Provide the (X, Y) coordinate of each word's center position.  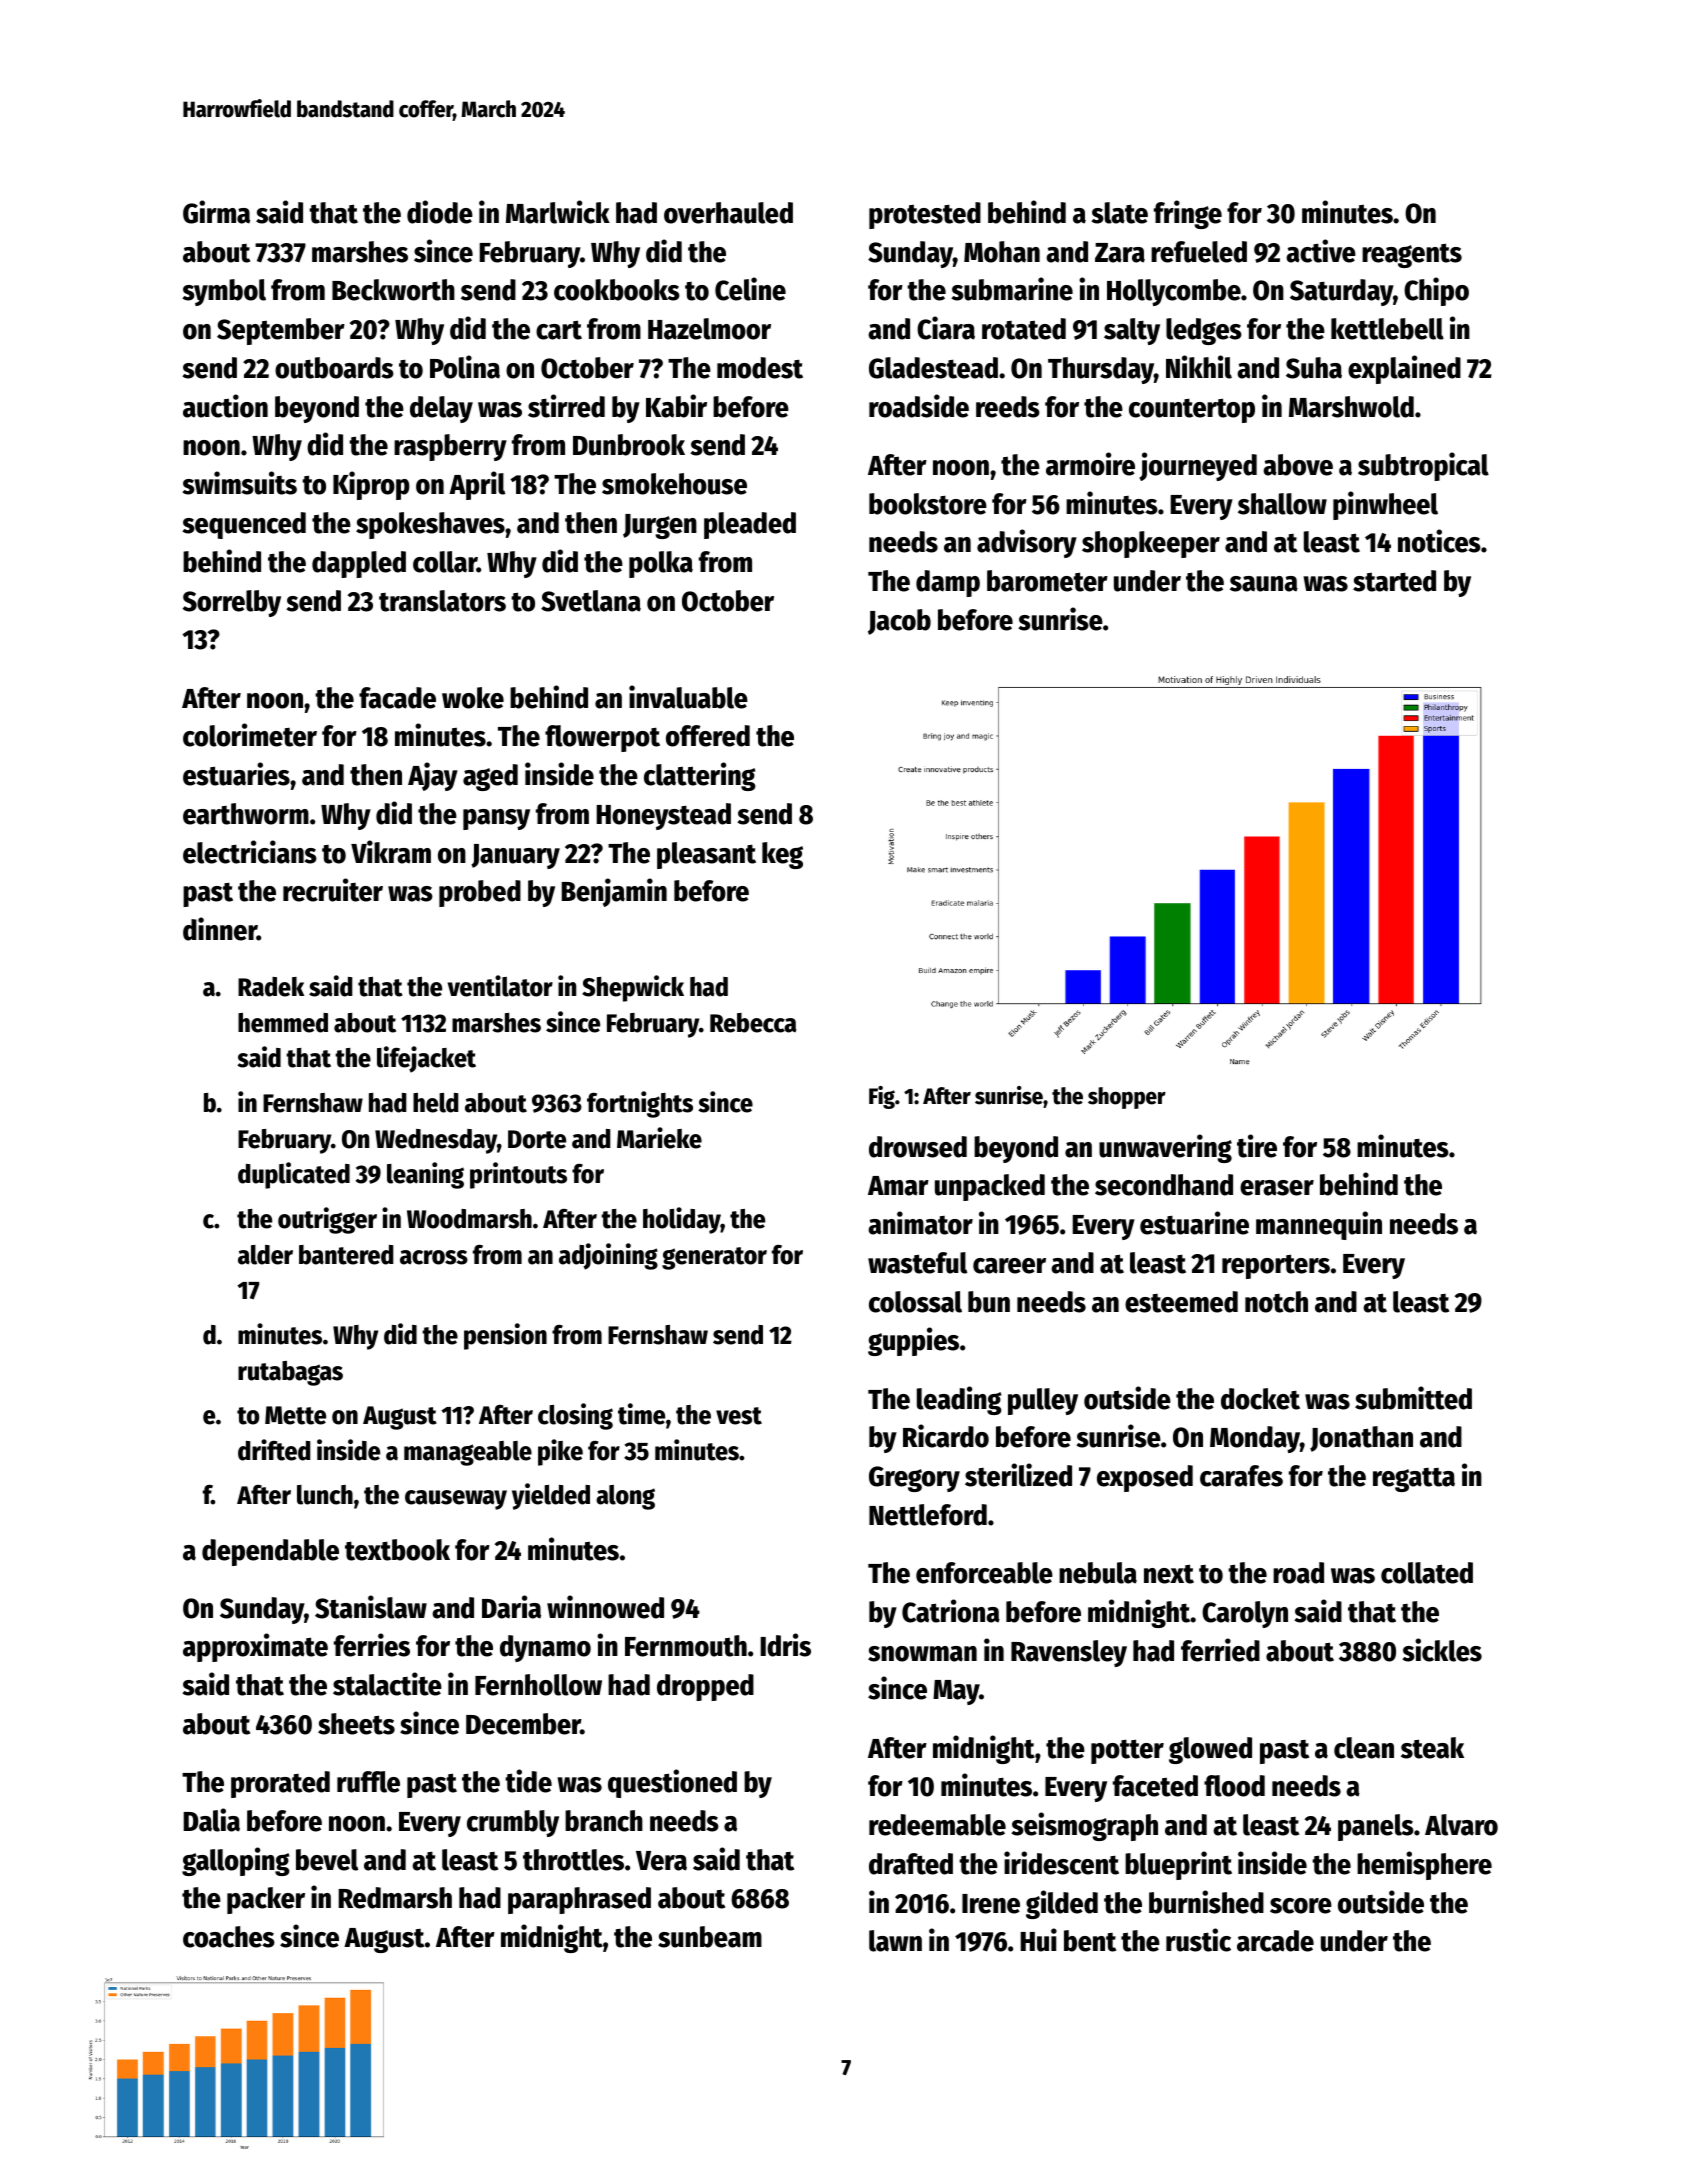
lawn (895, 1941)
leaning (425, 1175)
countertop (1192, 410)
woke (473, 698)
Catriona (951, 1611)
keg (782, 855)
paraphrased (579, 1900)
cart (559, 330)
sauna (1264, 584)
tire (1257, 1146)
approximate (255, 1647)
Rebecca (753, 1023)
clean (1364, 1748)
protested (925, 215)
